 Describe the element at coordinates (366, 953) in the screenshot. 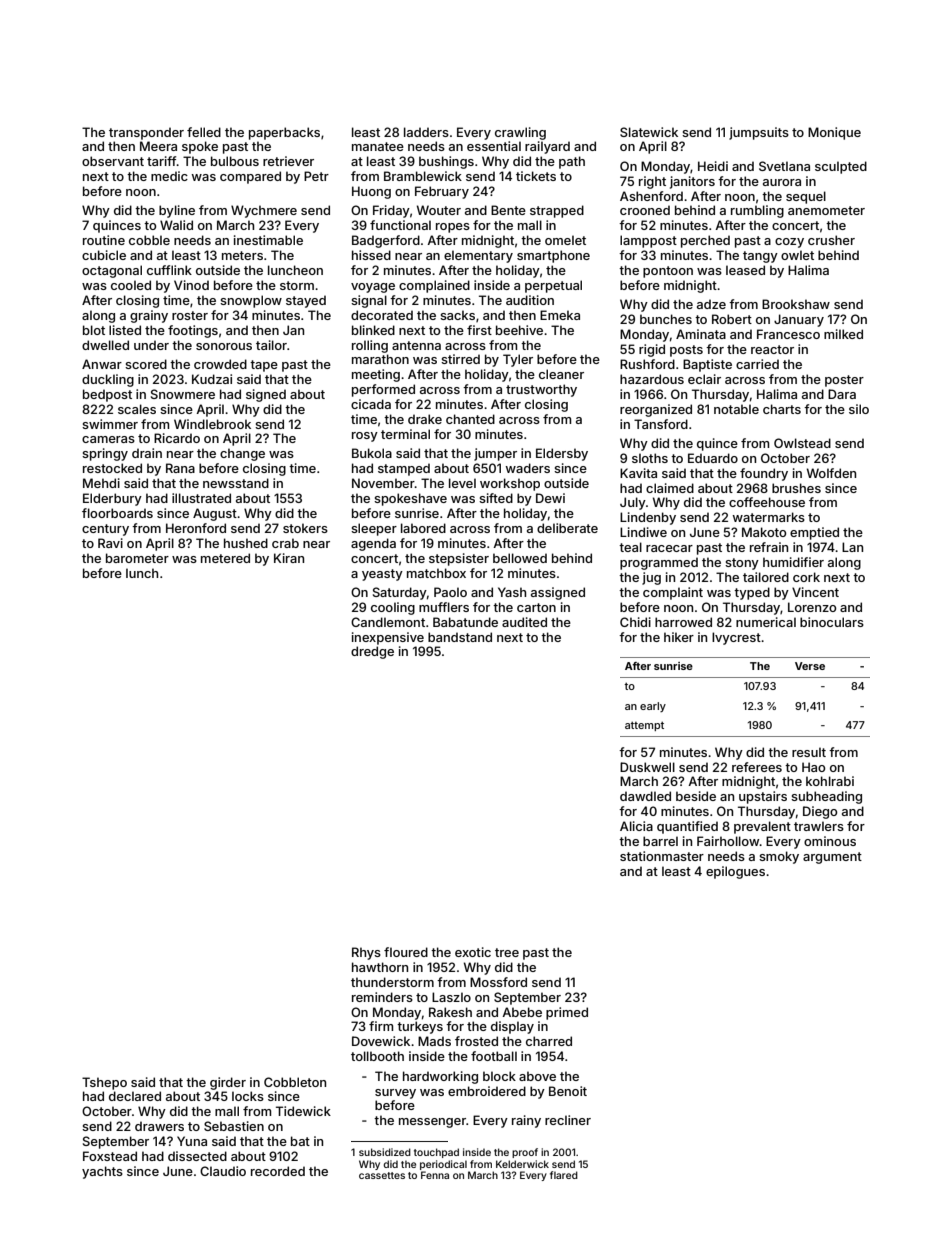

I see `Rhys` at that location.
